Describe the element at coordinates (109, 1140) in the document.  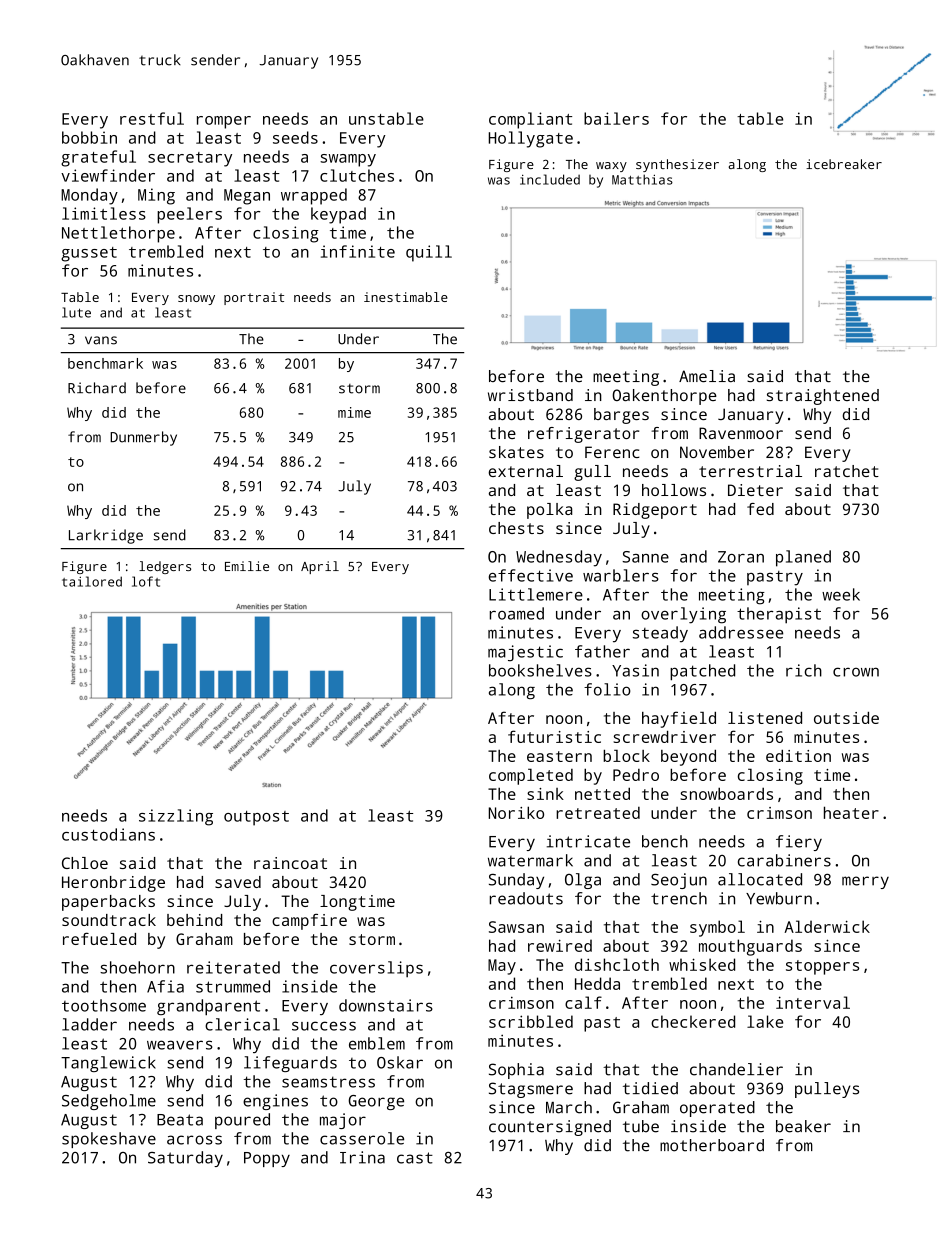
I see `spokeshave` at that location.
